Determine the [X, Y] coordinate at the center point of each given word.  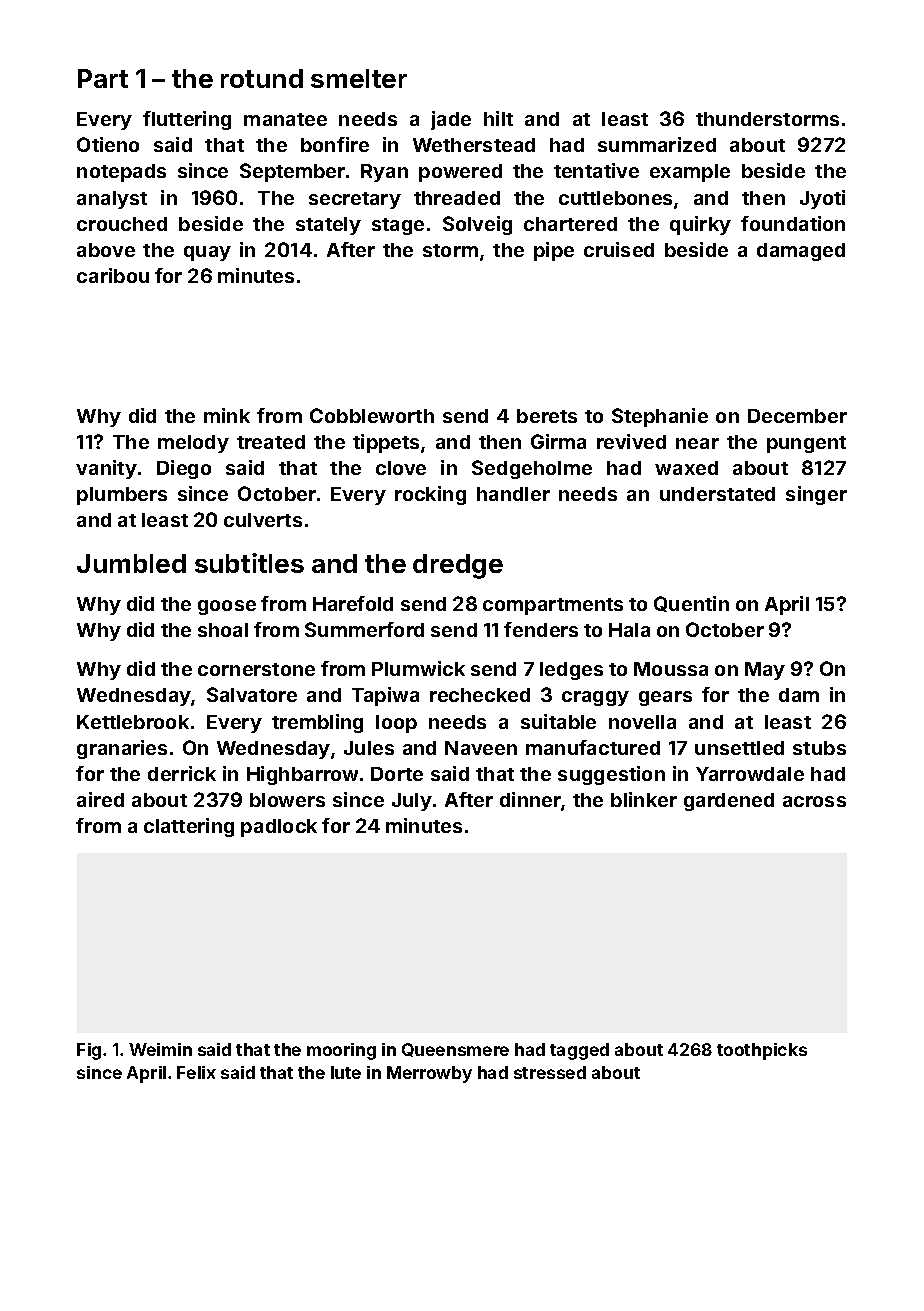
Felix [196, 1072]
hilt [498, 118]
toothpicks [762, 1051]
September [292, 172]
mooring [341, 1051]
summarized [657, 144]
